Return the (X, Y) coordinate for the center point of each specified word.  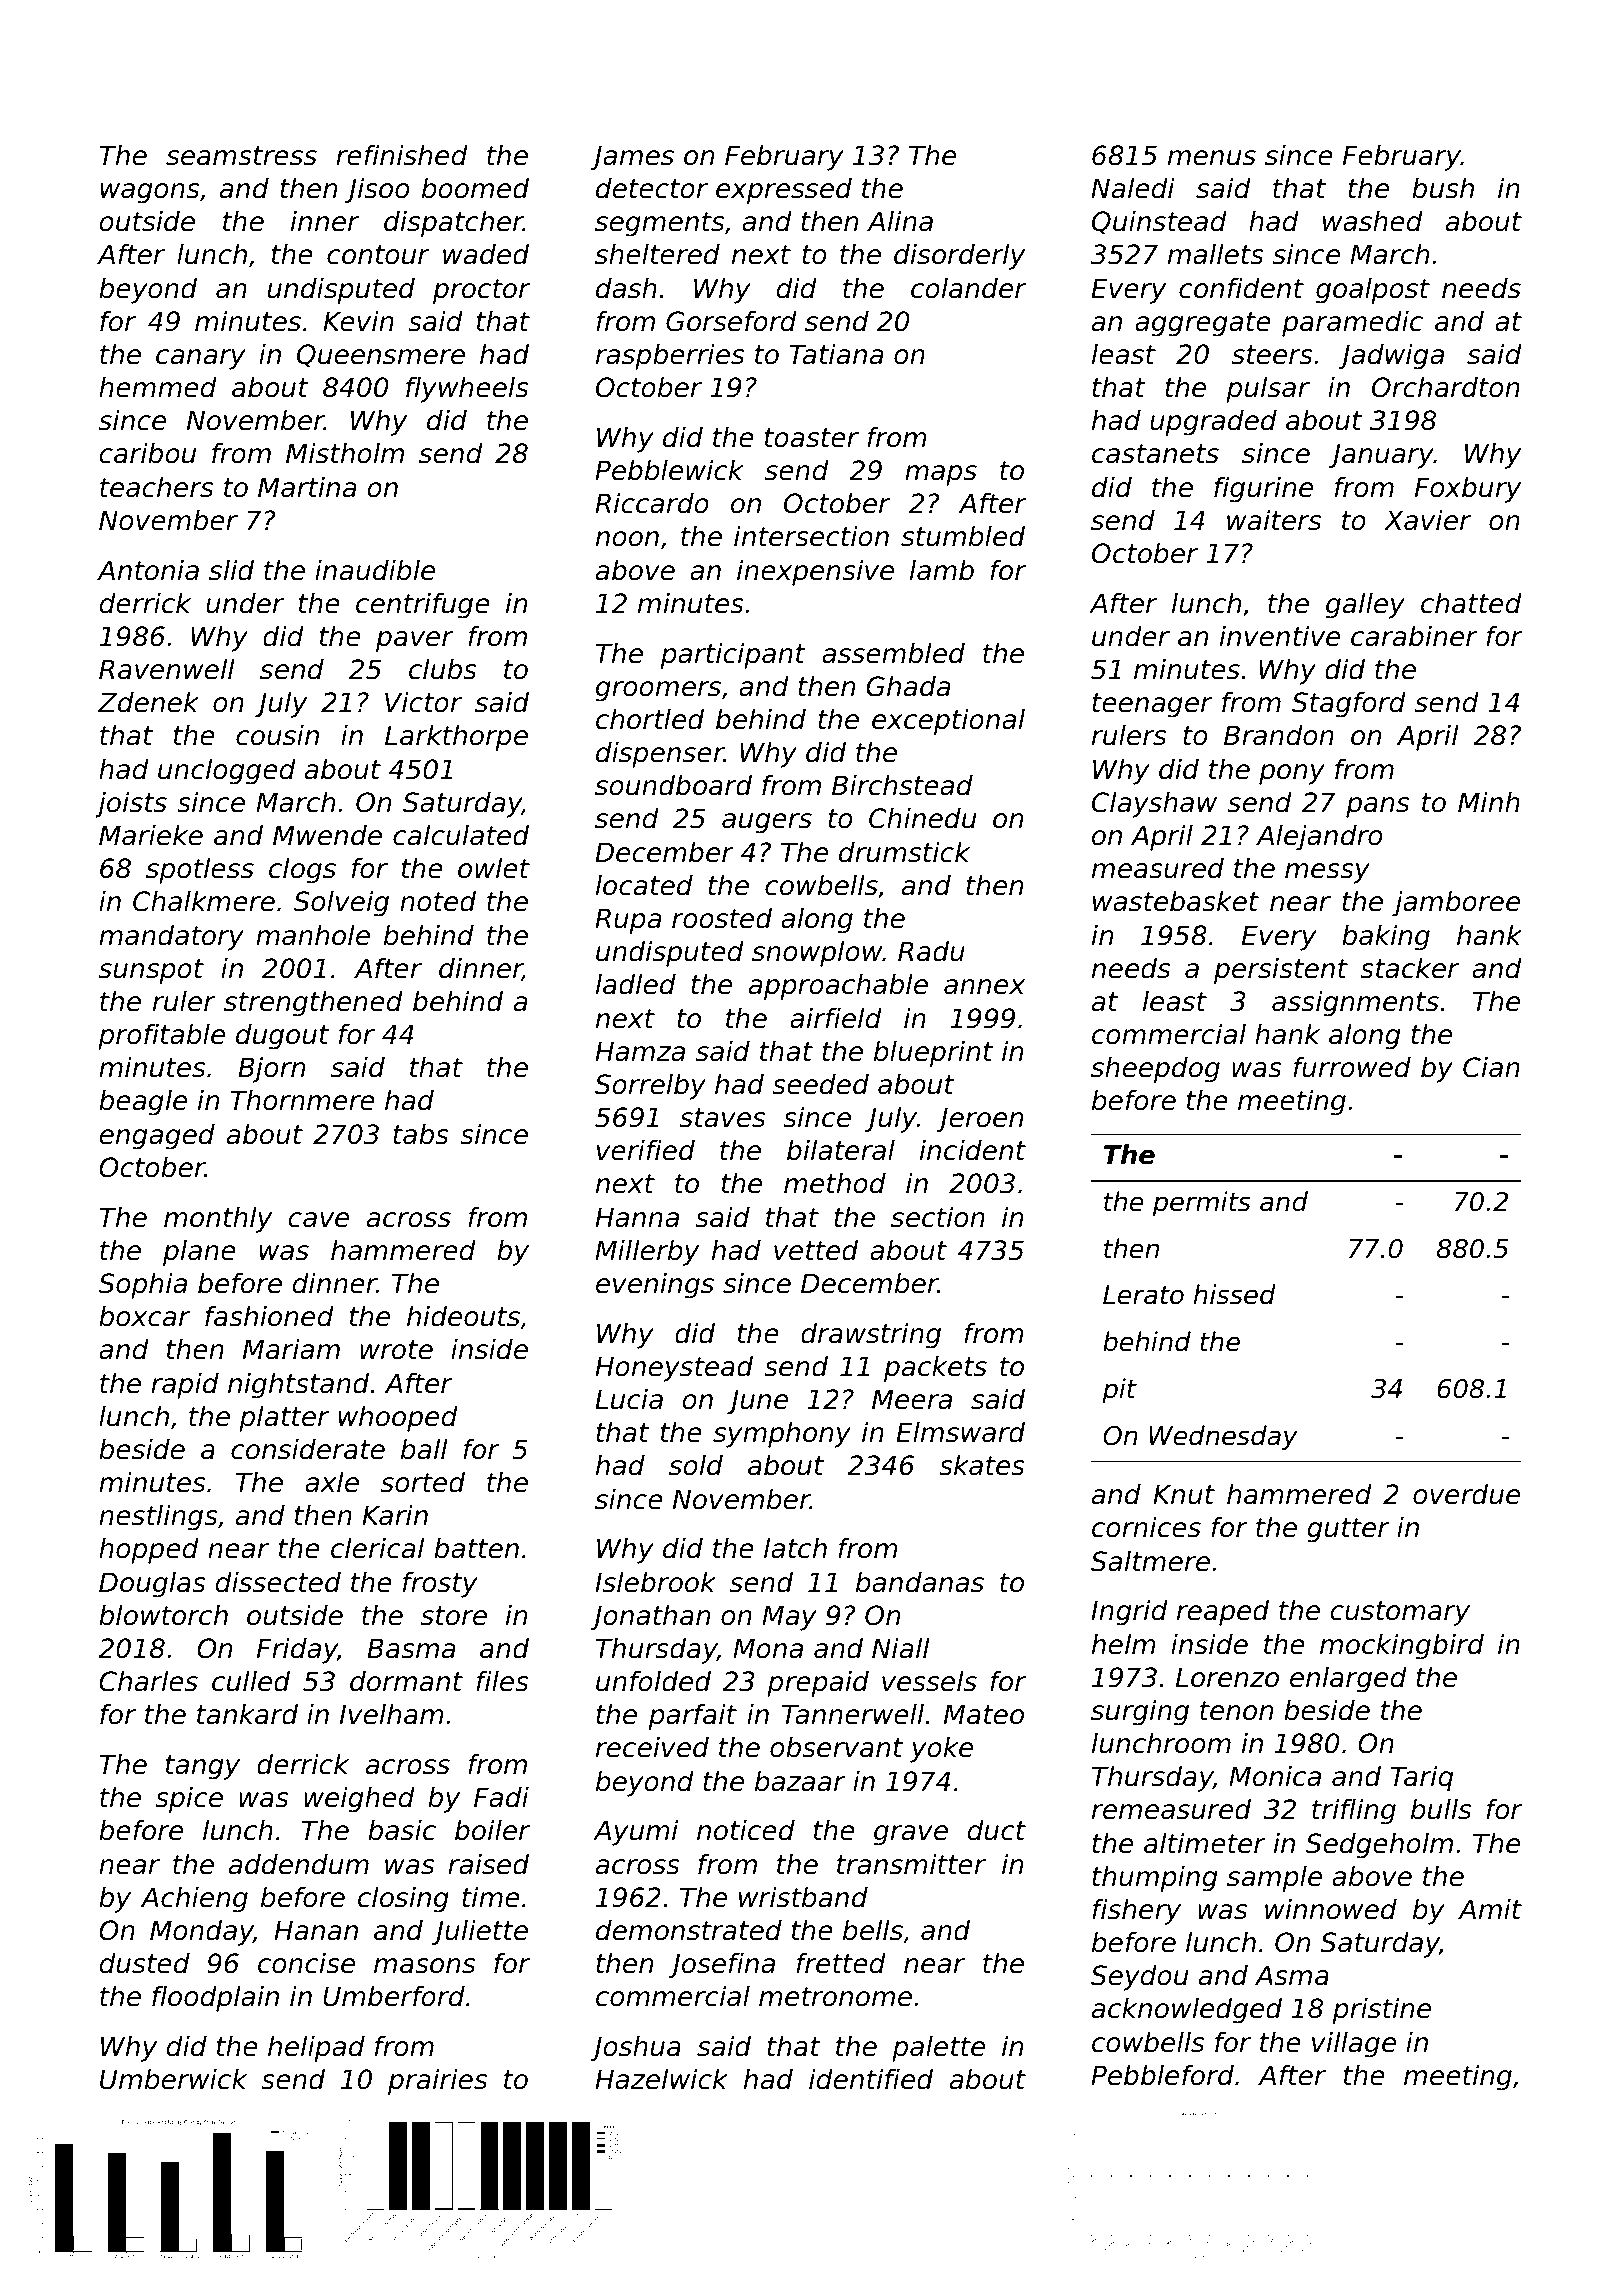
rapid (185, 1386)
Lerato (1143, 1295)
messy (1327, 873)
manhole (313, 935)
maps (941, 475)
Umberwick (173, 2079)
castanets (1155, 454)
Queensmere (381, 356)
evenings (655, 1286)
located (644, 885)
